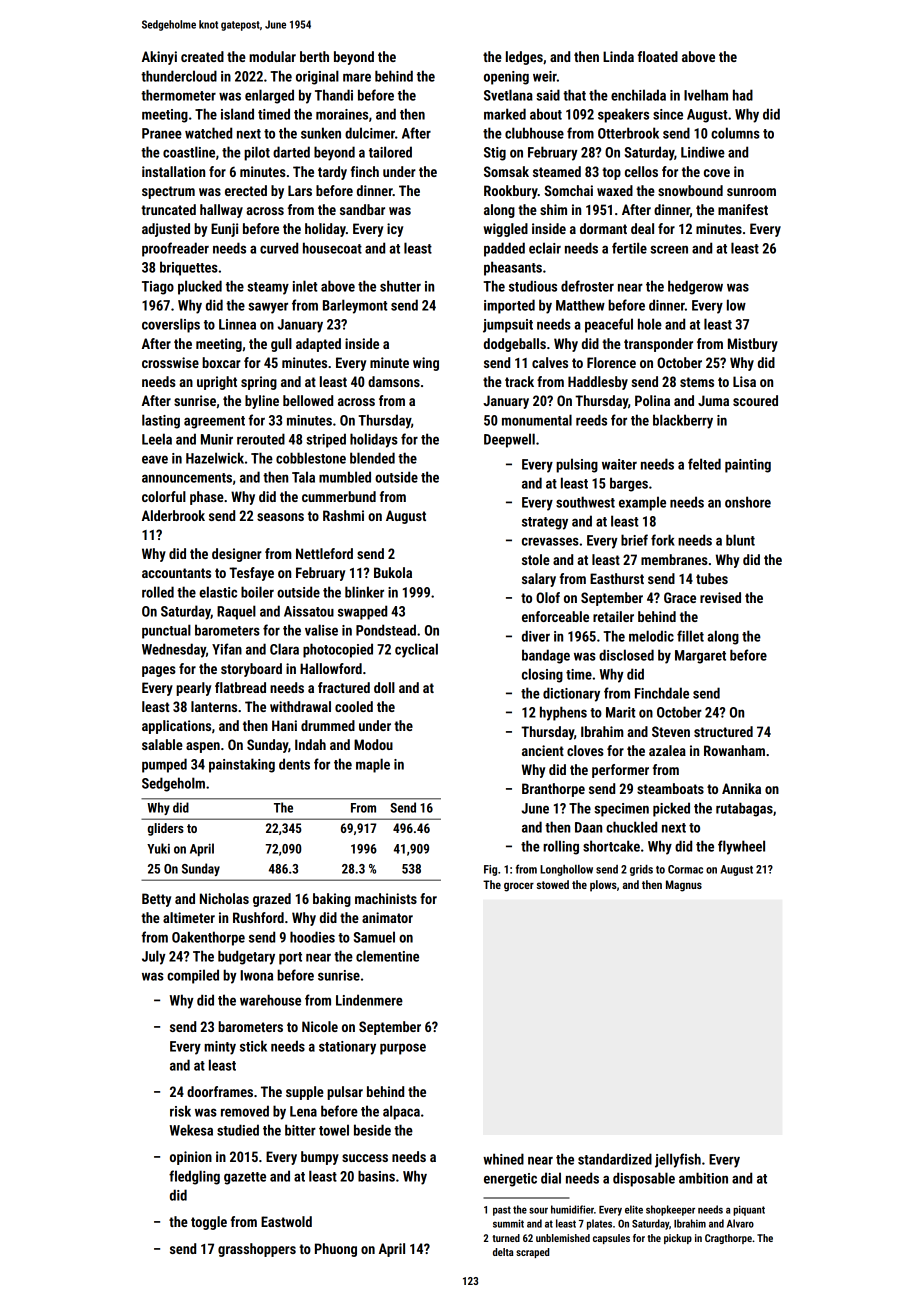  What do you see at coordinates (611, 362) in the screenshot?
I see `Florence` at bounding box center [611, 362].
